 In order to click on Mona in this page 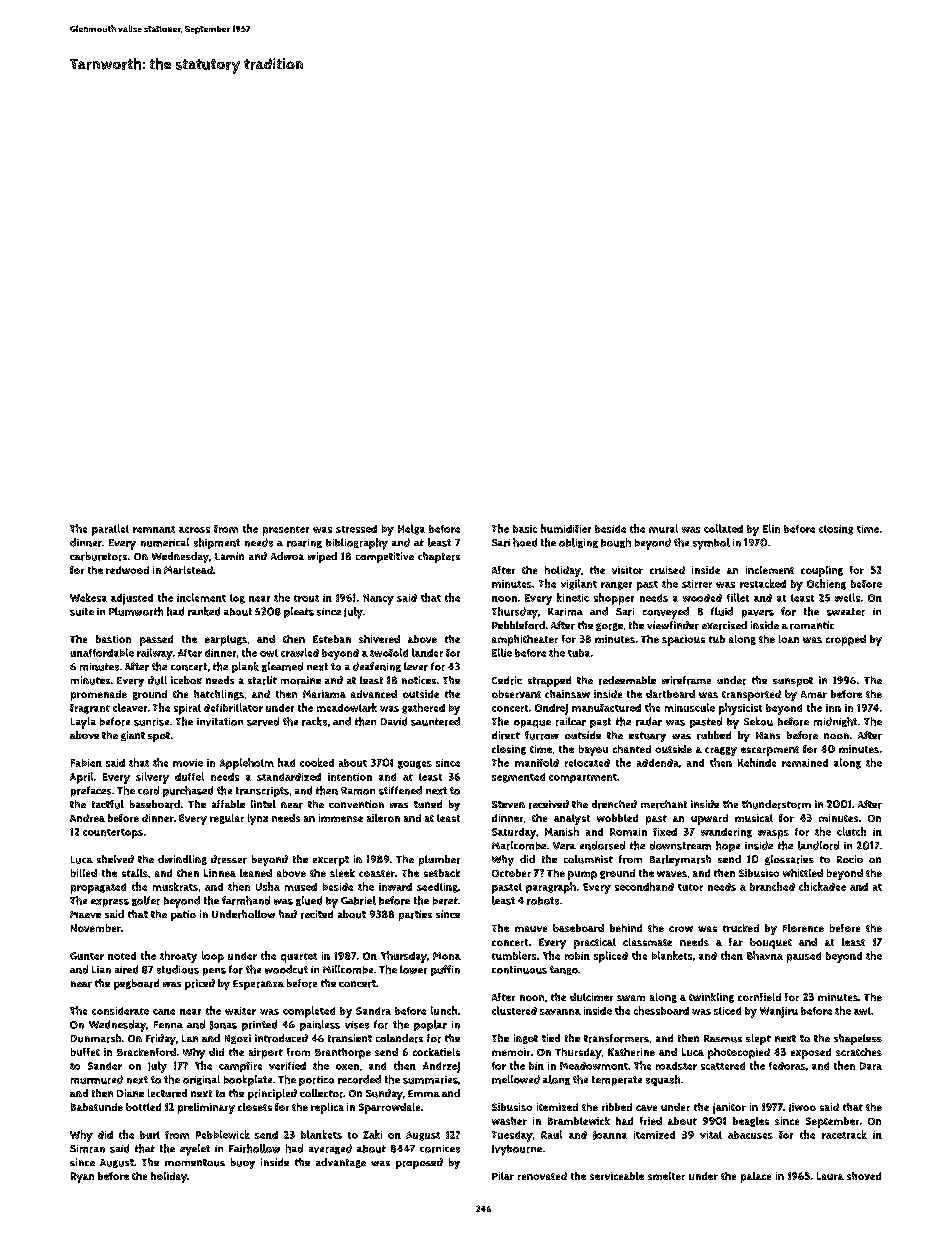, I will do `click(447, 956)`.
